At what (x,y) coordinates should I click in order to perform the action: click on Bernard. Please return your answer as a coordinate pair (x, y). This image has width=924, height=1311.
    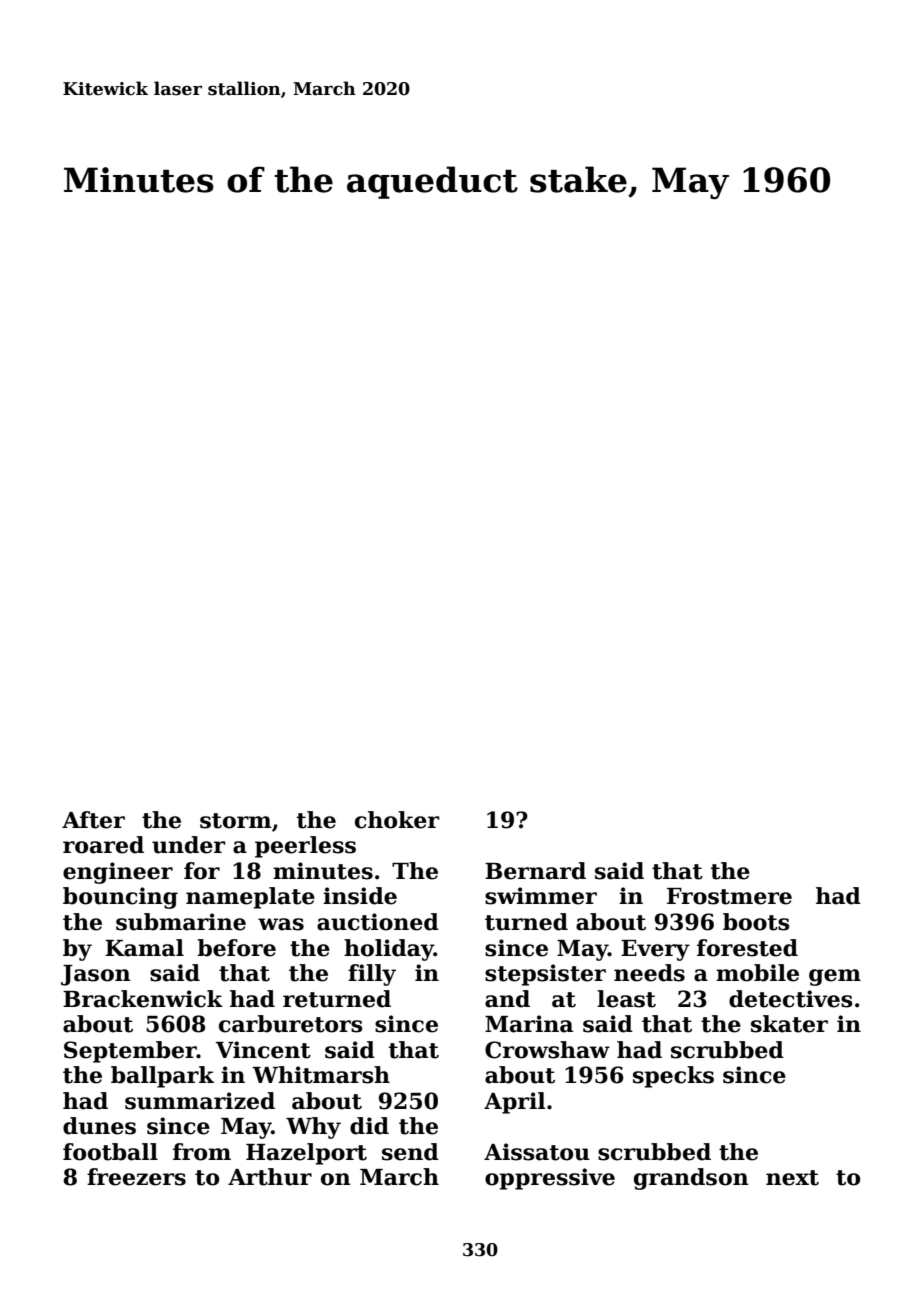
    Looking at the image, I should click on (535, 871).
